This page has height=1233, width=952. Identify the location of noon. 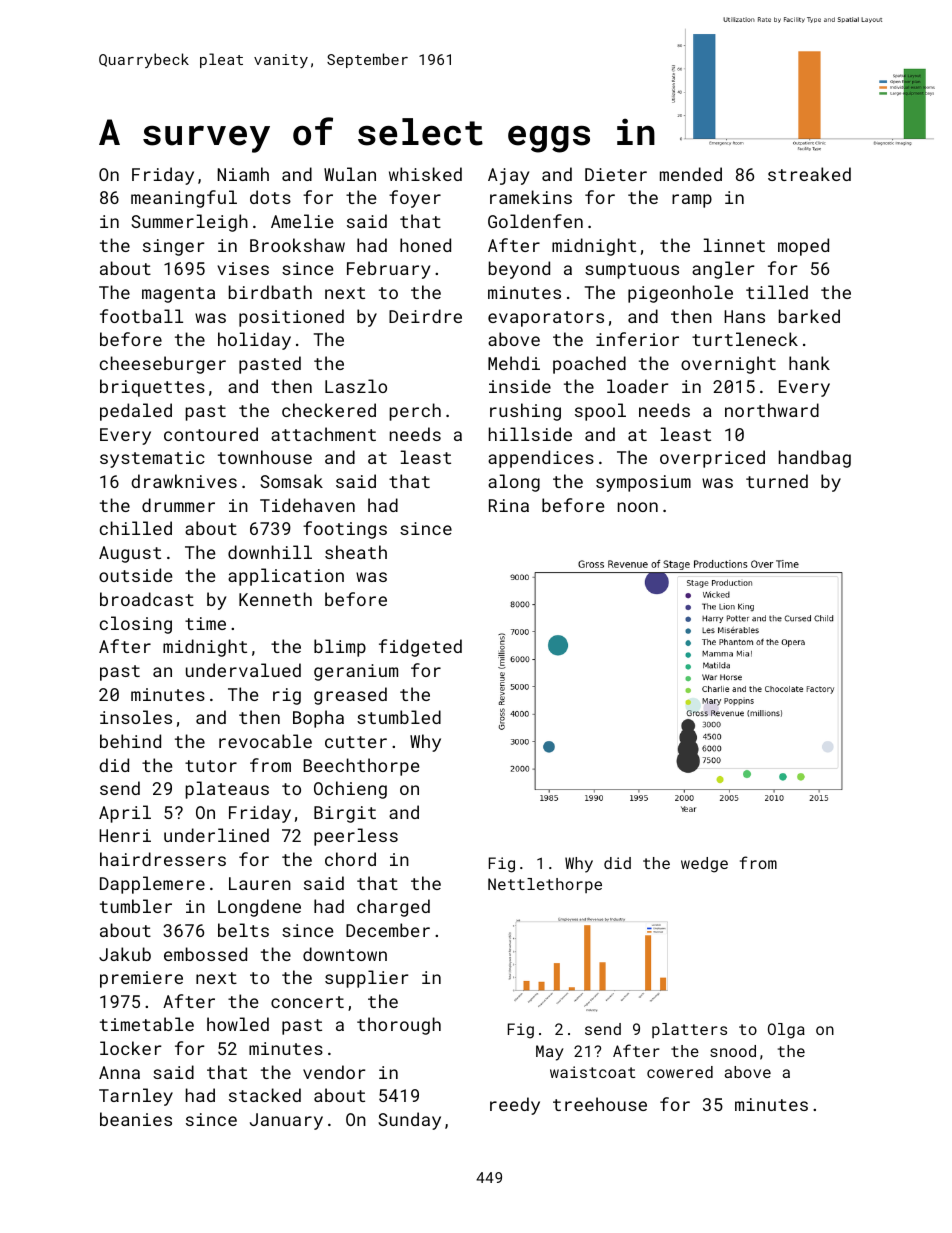
(638, 507).
